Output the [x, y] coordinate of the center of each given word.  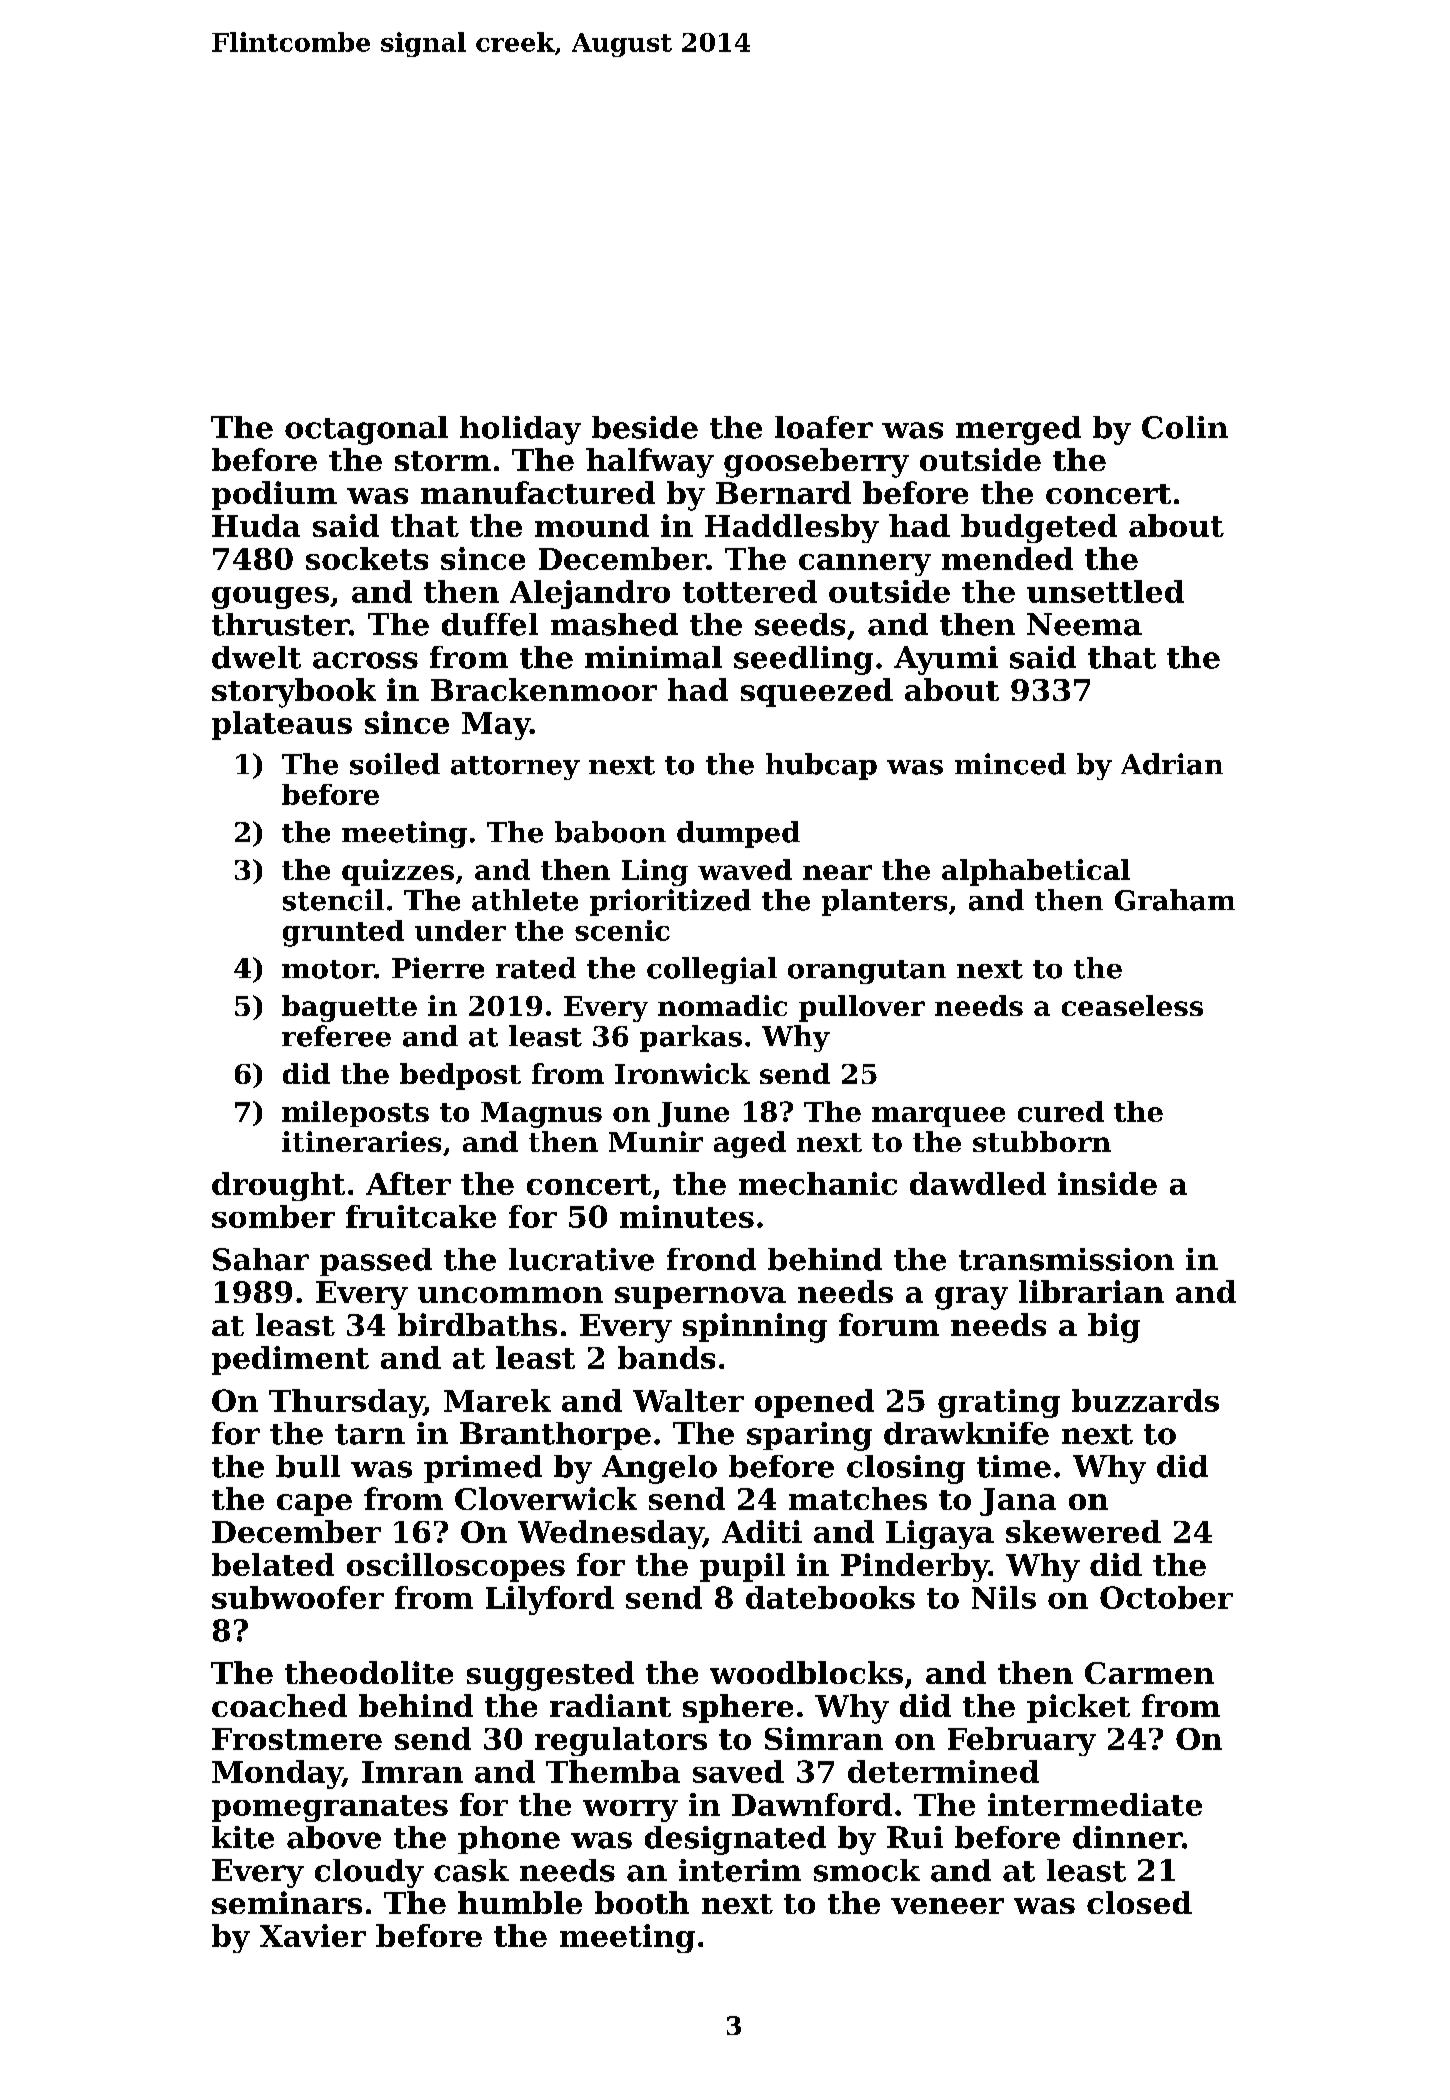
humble [520, 1902]
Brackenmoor [544, 689]
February [1022, 1741]
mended [1007, 558]
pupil [742, 1567]
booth [642, 1902]
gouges [270, 598]
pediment [290, 1360]
